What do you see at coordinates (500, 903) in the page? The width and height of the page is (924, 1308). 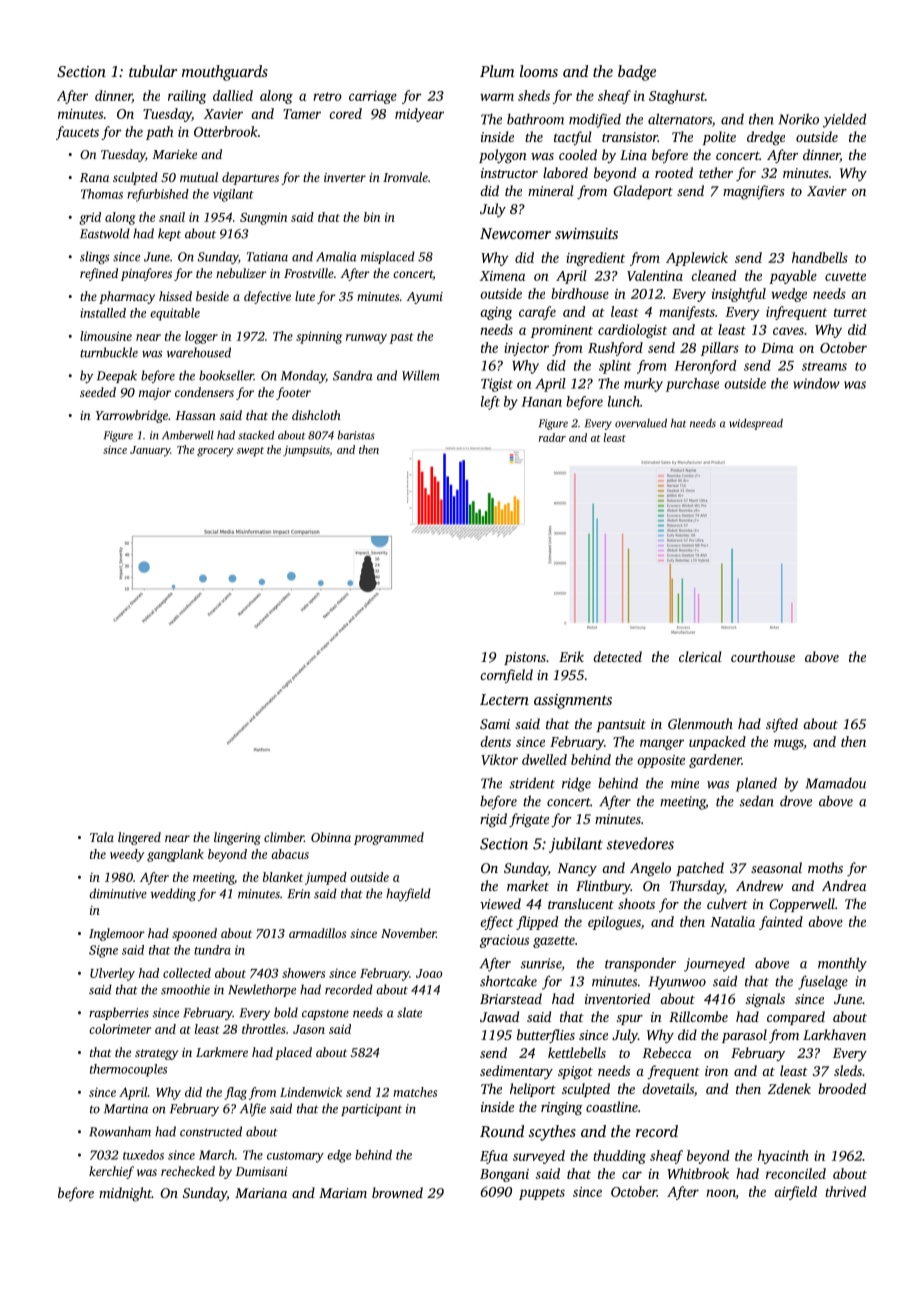 I see `viewed` at bounding box center [500, 903].
